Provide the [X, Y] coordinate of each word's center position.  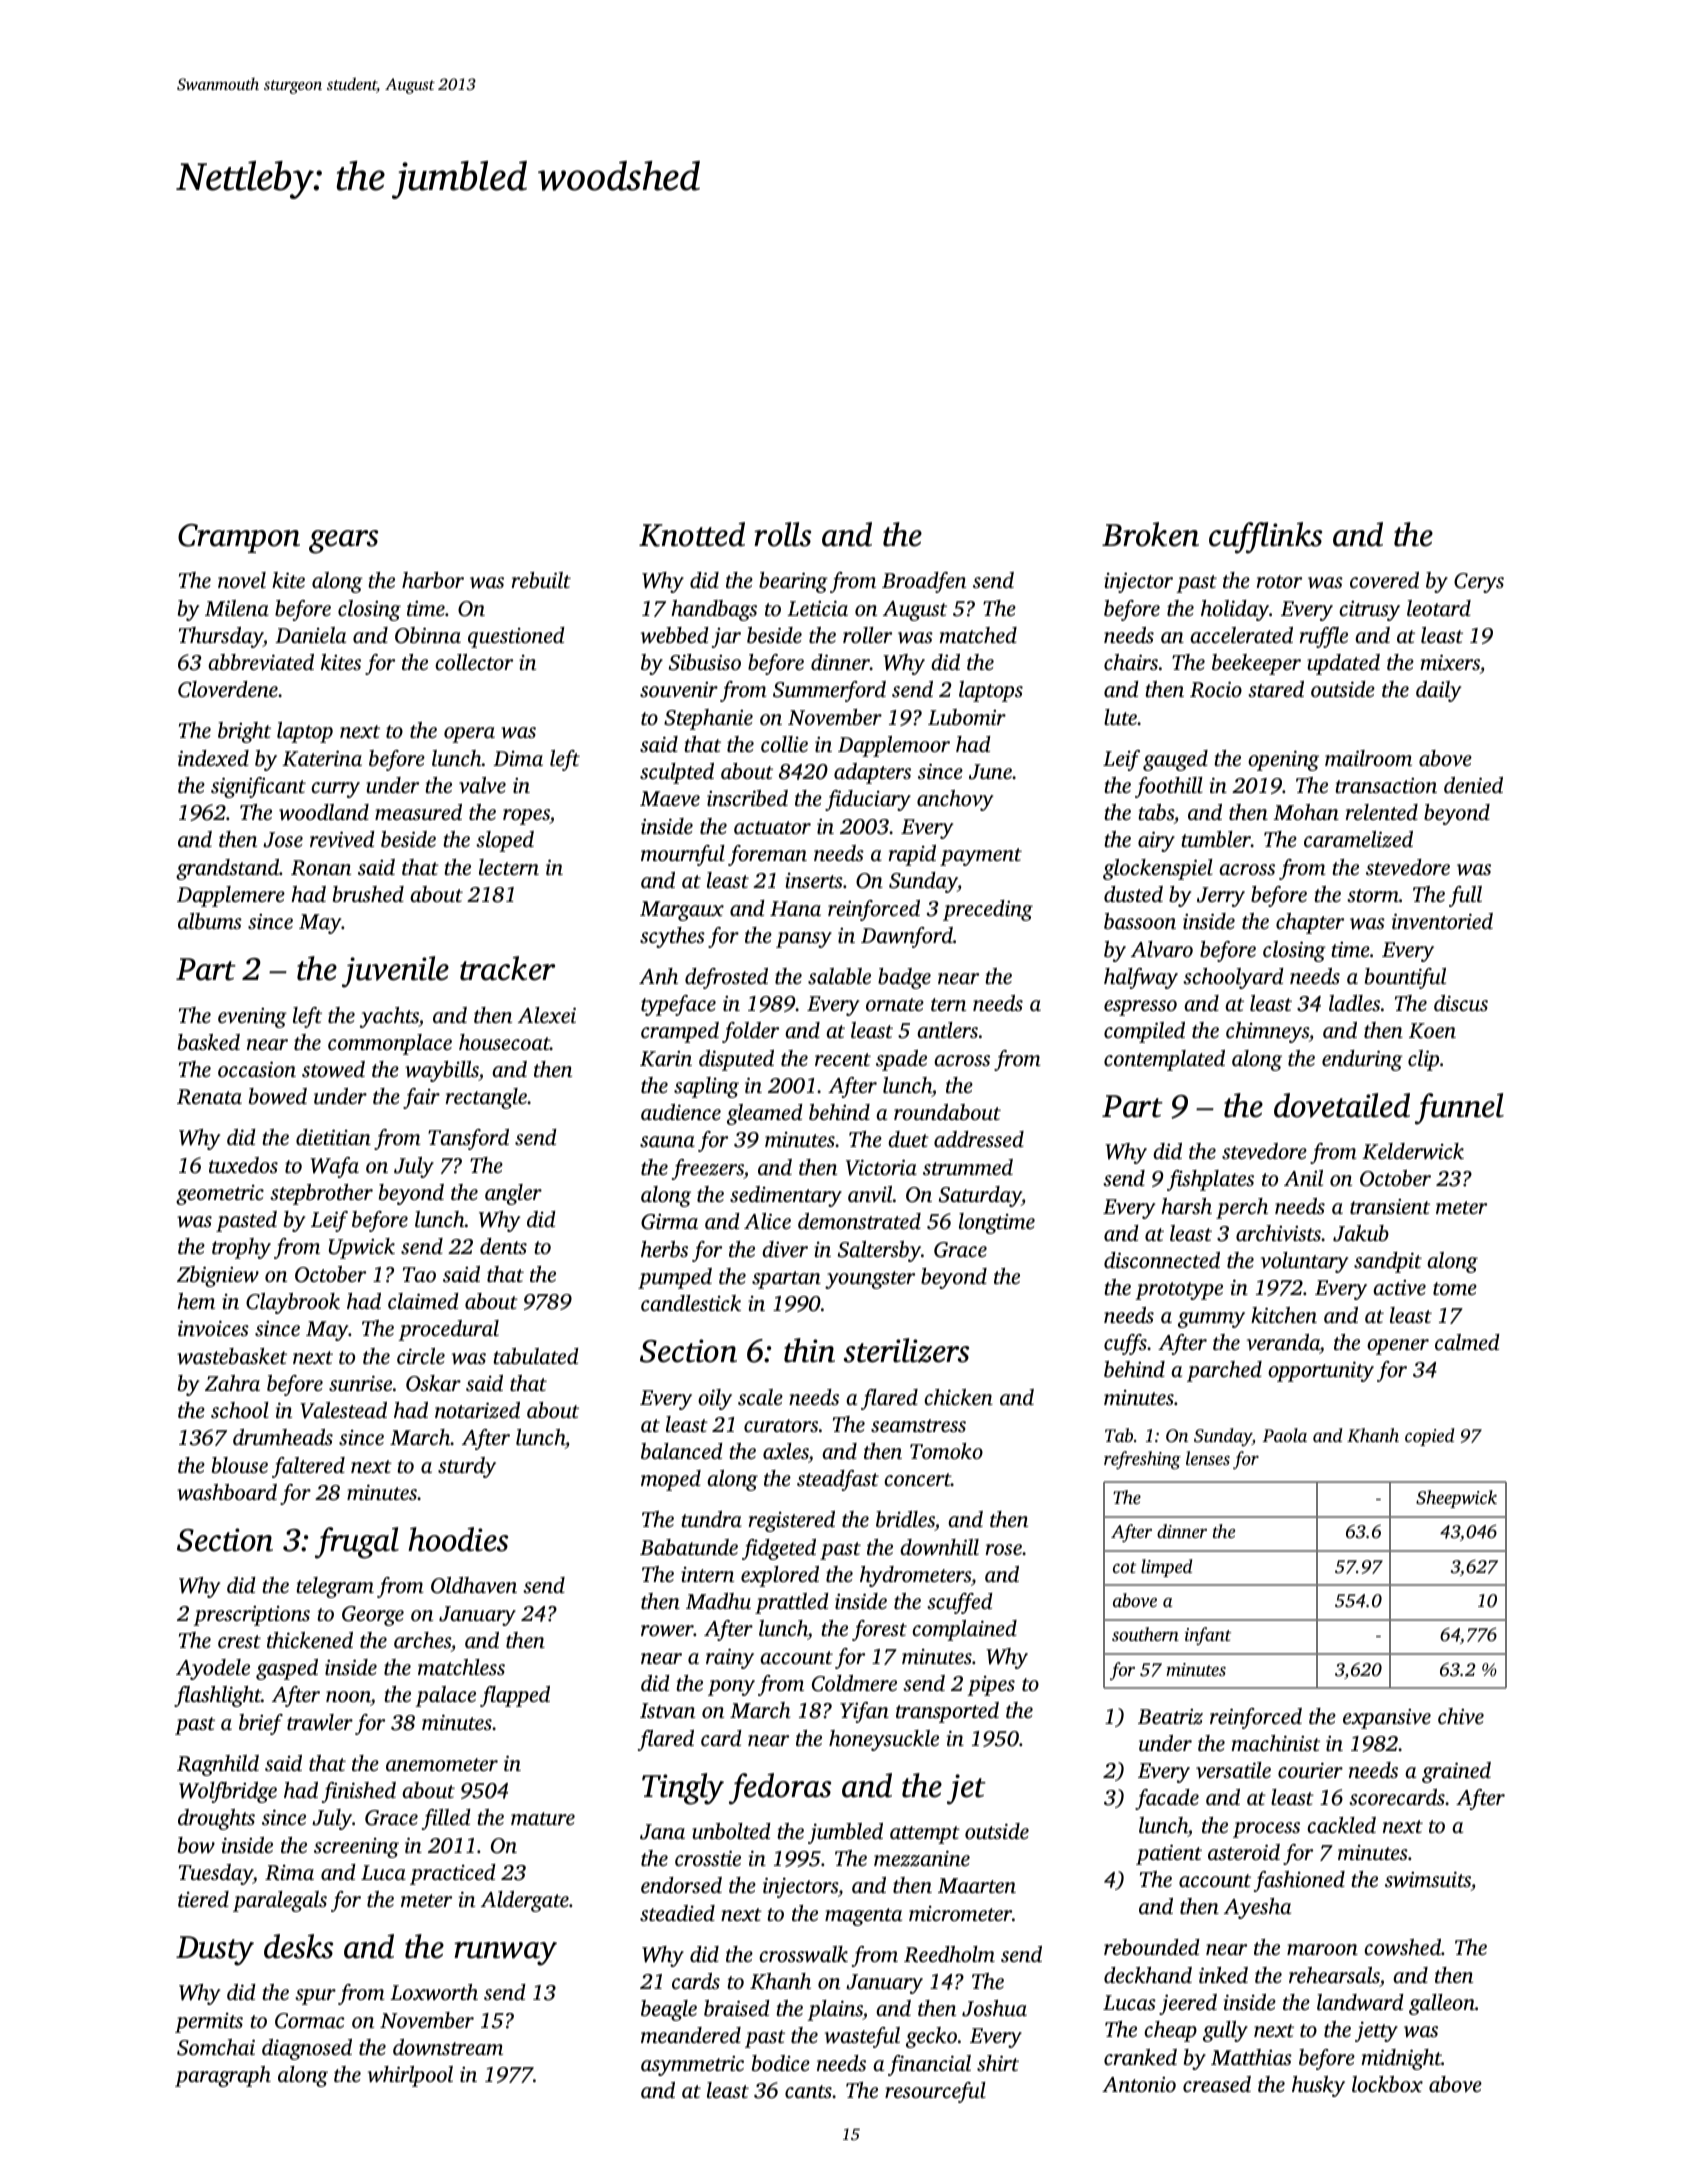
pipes [991, 1686]
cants [808, 2091]
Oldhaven [474, 1585]
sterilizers [906, 1350]
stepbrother [321, 1194]
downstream [448, 2047]
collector [474, 662]
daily [1438, 691]
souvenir [679, 690]
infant [1208, 1636]
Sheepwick [1456, 1499]
